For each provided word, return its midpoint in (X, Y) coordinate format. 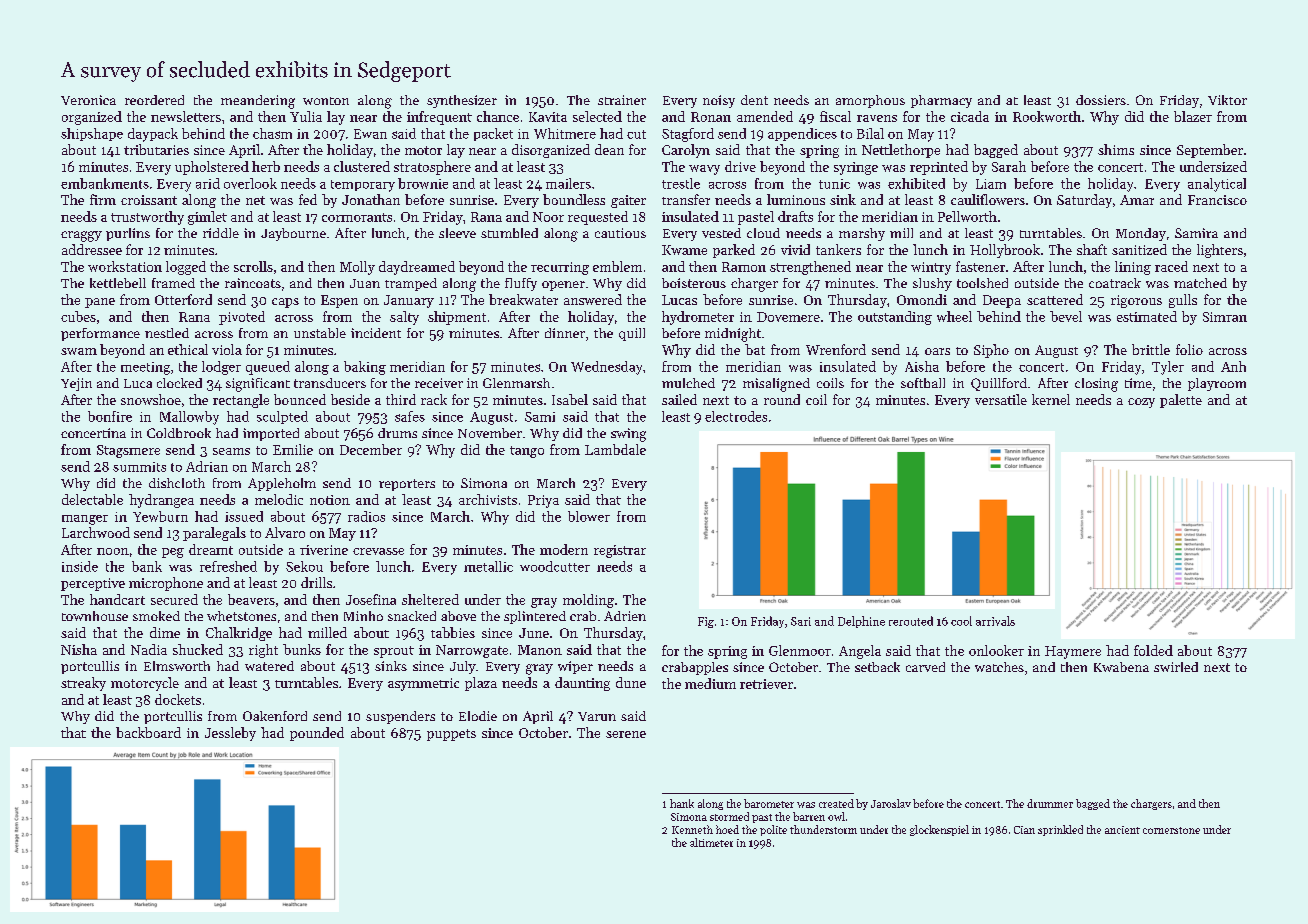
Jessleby (230, 734)
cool (961, 621)
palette (1181, 401)
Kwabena (1121, 667)
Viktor (1227, 100)
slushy (932, 284)
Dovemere (788, 317)
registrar (620, 551)
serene (626, 734)
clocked (179, 383)
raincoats (253, 283)
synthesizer (462, 101)
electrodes (736, 416)
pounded (317, 734)
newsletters (186, 116)
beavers (251, 599)
